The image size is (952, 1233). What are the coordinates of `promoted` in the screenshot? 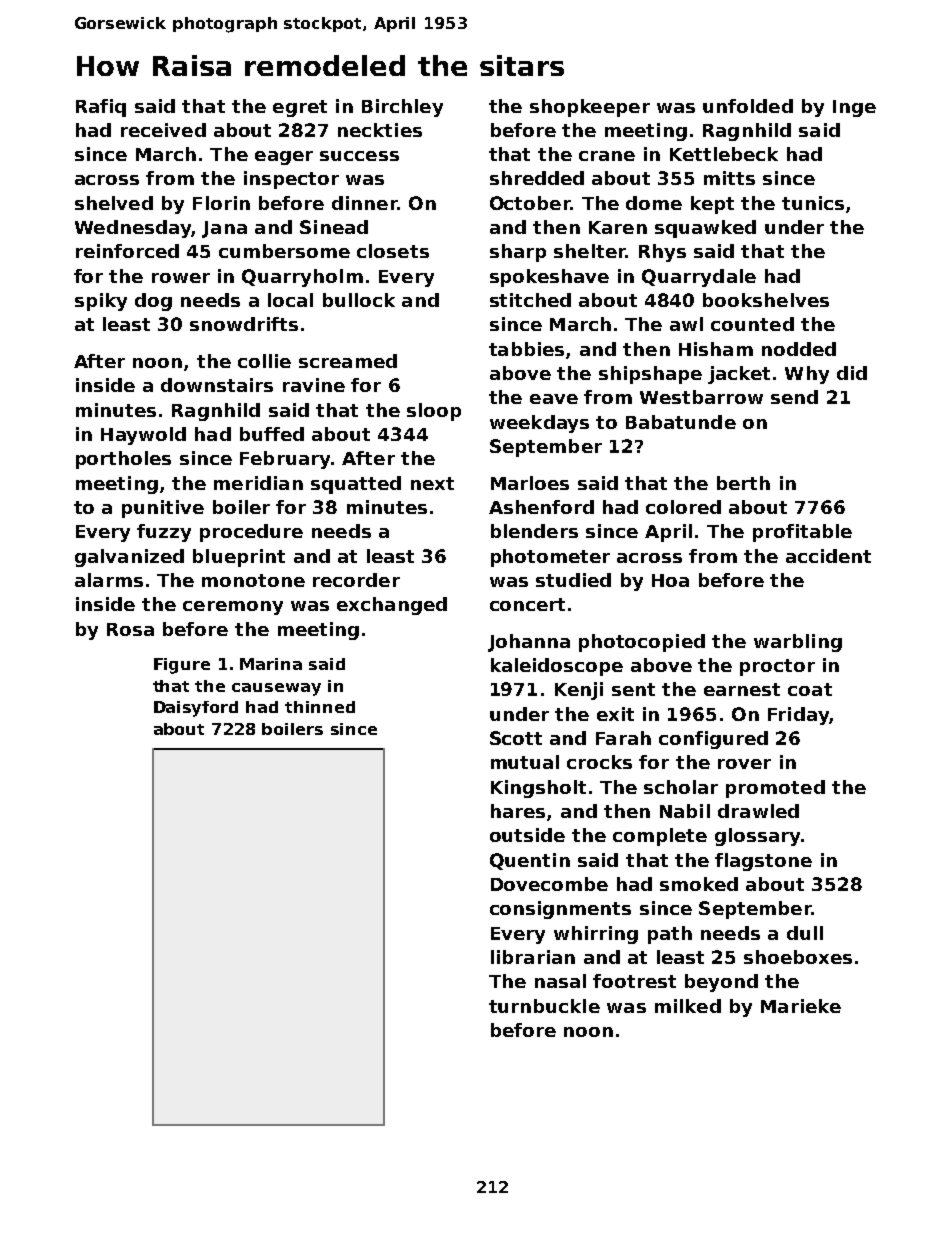 It's located at (775, 789).
